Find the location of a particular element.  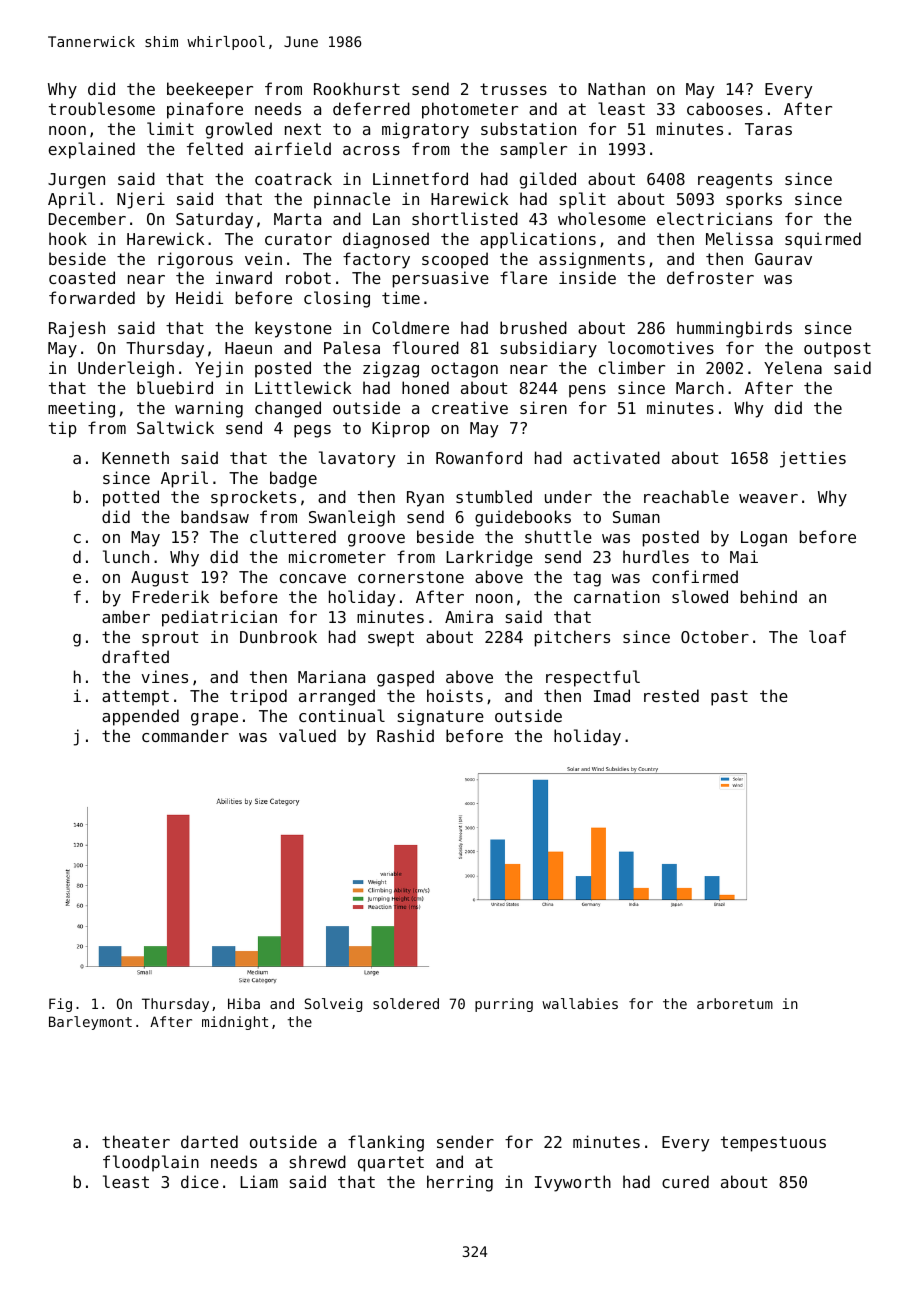

bluebird is located at coordinates (175, 387).
